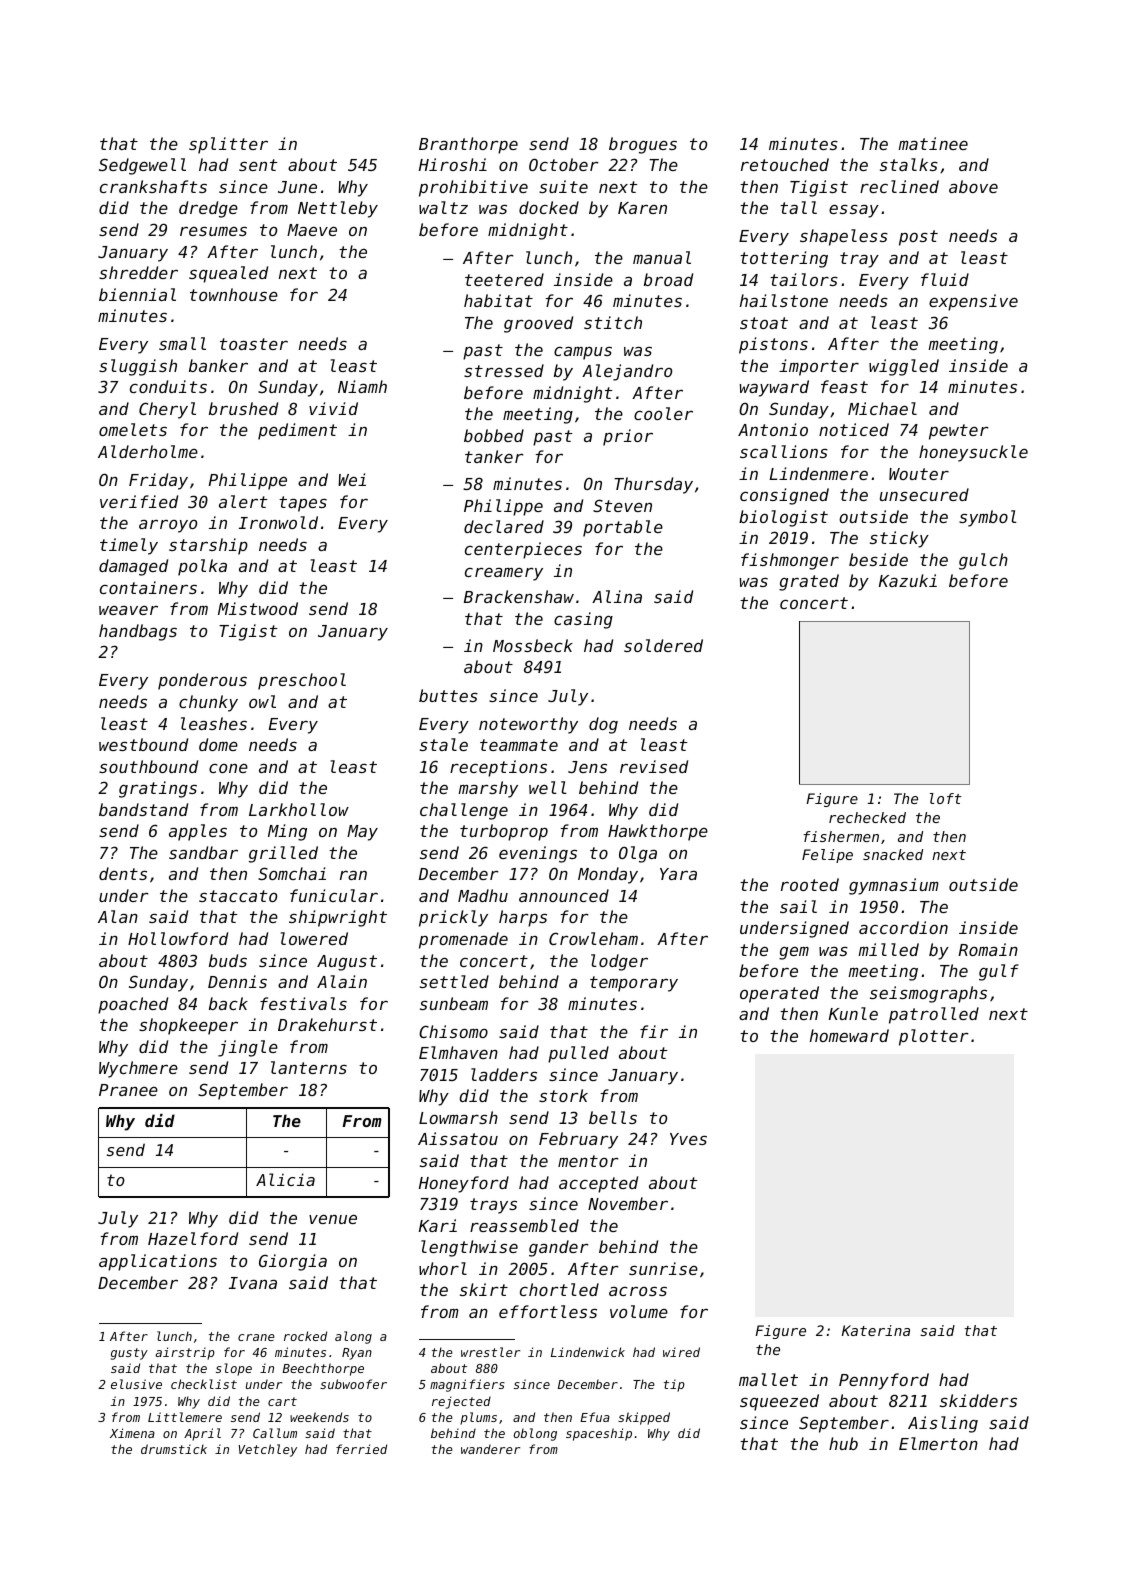 The width and height of the screenshot is (1128, 1595). I want to click on Niamh, so click(362, 386).
